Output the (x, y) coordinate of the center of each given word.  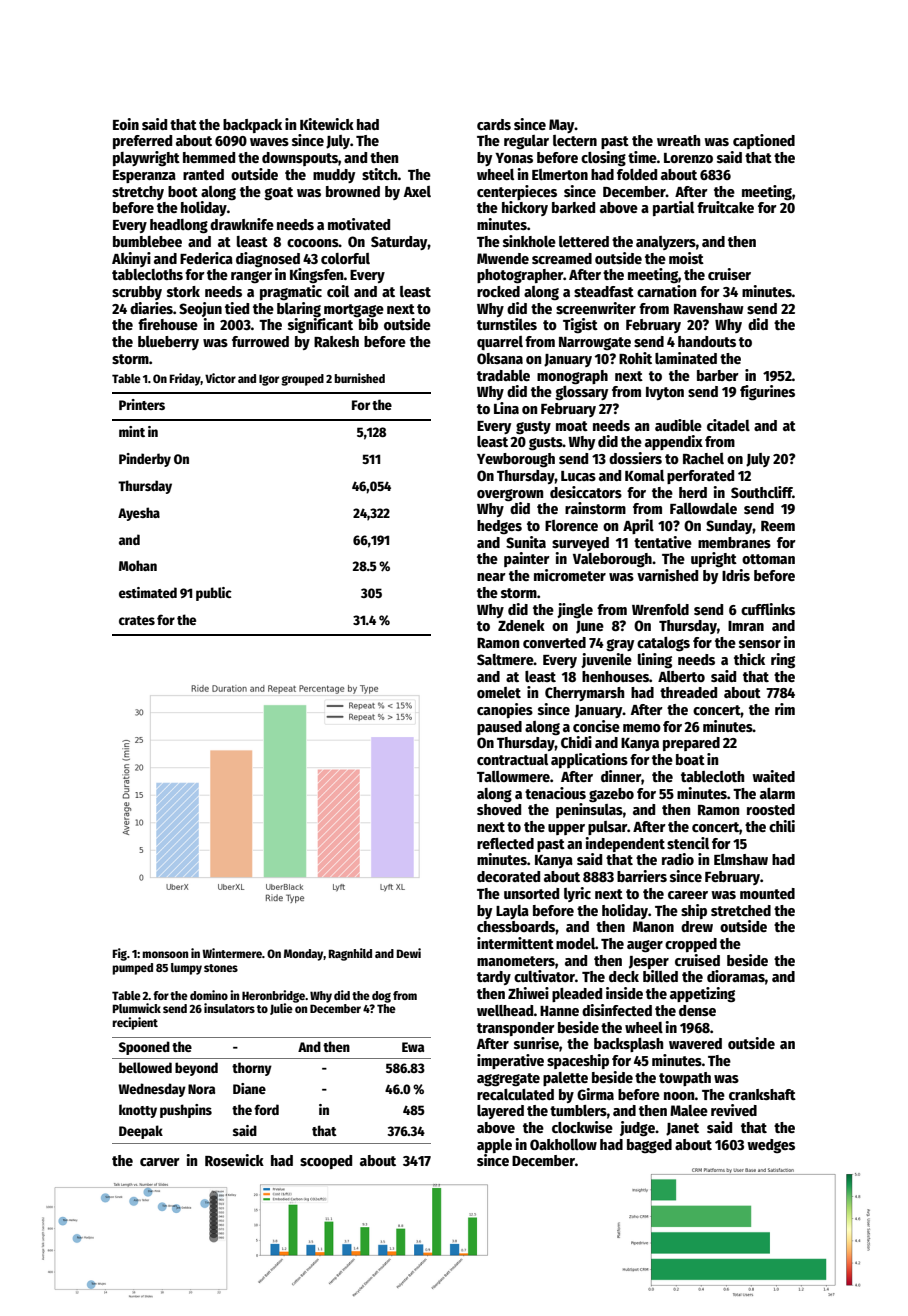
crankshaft (762, 1094)
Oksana (500, 358)
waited (773, 776)
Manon (653, 926)
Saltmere (505, 659)
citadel (728, 425)
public (214, 594)
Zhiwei (528, 993)
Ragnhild (350, 954)
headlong (179, 226)
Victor (220, 378)
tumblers (578, 1110)
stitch (380, 174)
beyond (196, 1069)
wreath (678, 140)
